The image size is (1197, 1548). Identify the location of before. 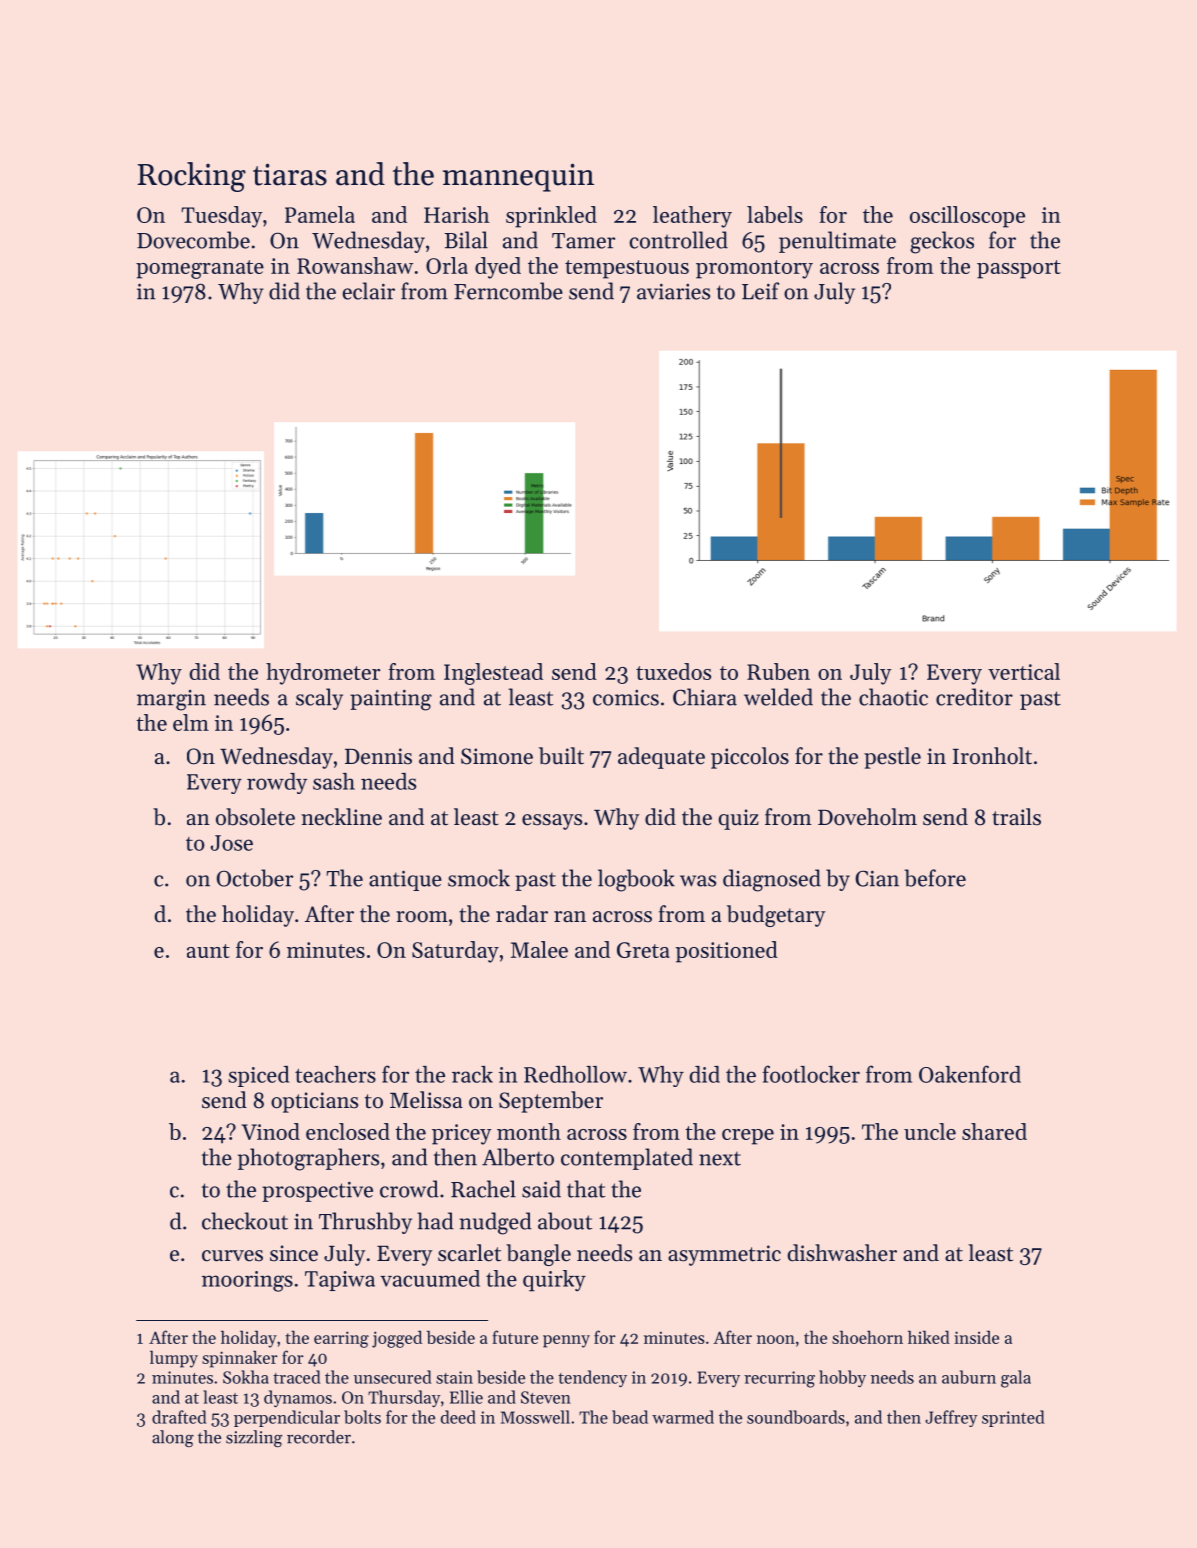
(935, 878).
